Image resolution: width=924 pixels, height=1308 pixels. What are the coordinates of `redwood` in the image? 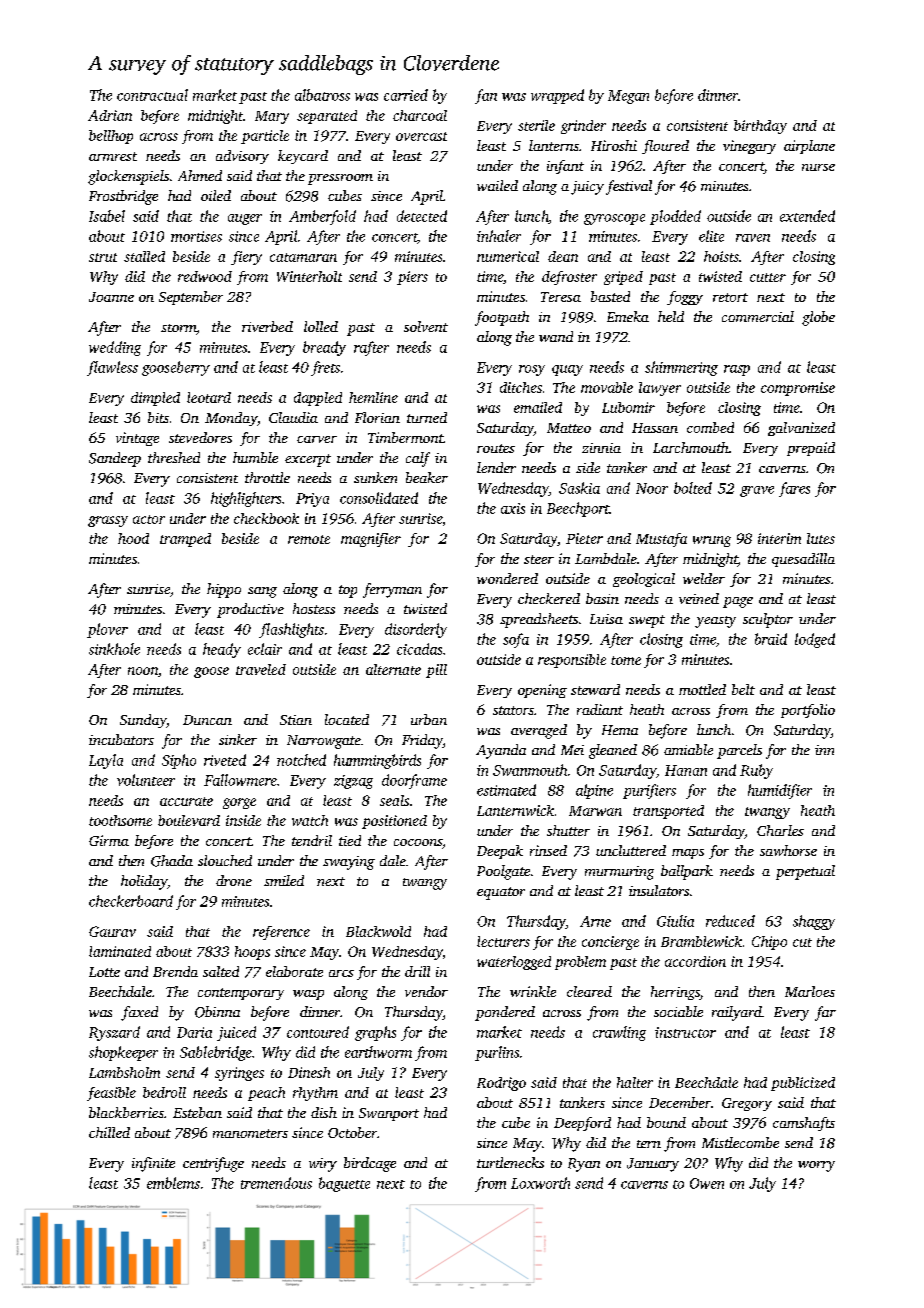 It's located at (205, 276).
